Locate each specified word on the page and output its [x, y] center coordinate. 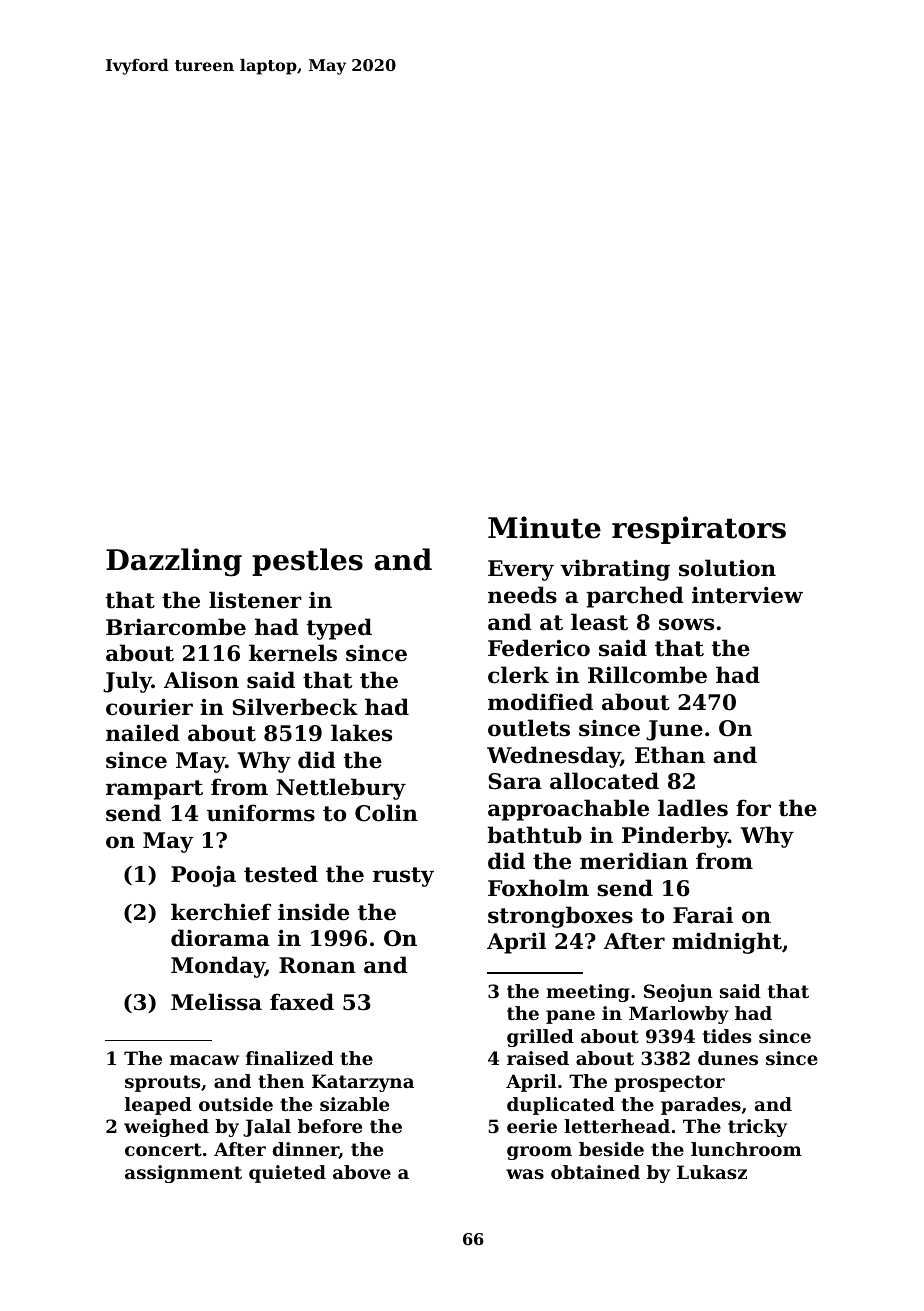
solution [727, 568]
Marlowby [679, 1015]
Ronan [317, 965]
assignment [183, 1174]
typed [339, 629]
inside [313, 912]
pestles [307, 562]
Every [521, 570]
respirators [699, 530]
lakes [361, 733]
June [674, 730]
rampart [154, 790]
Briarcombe [176, 627]
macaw [204, 1060]
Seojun [678, 993]
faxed [302, 1002]
